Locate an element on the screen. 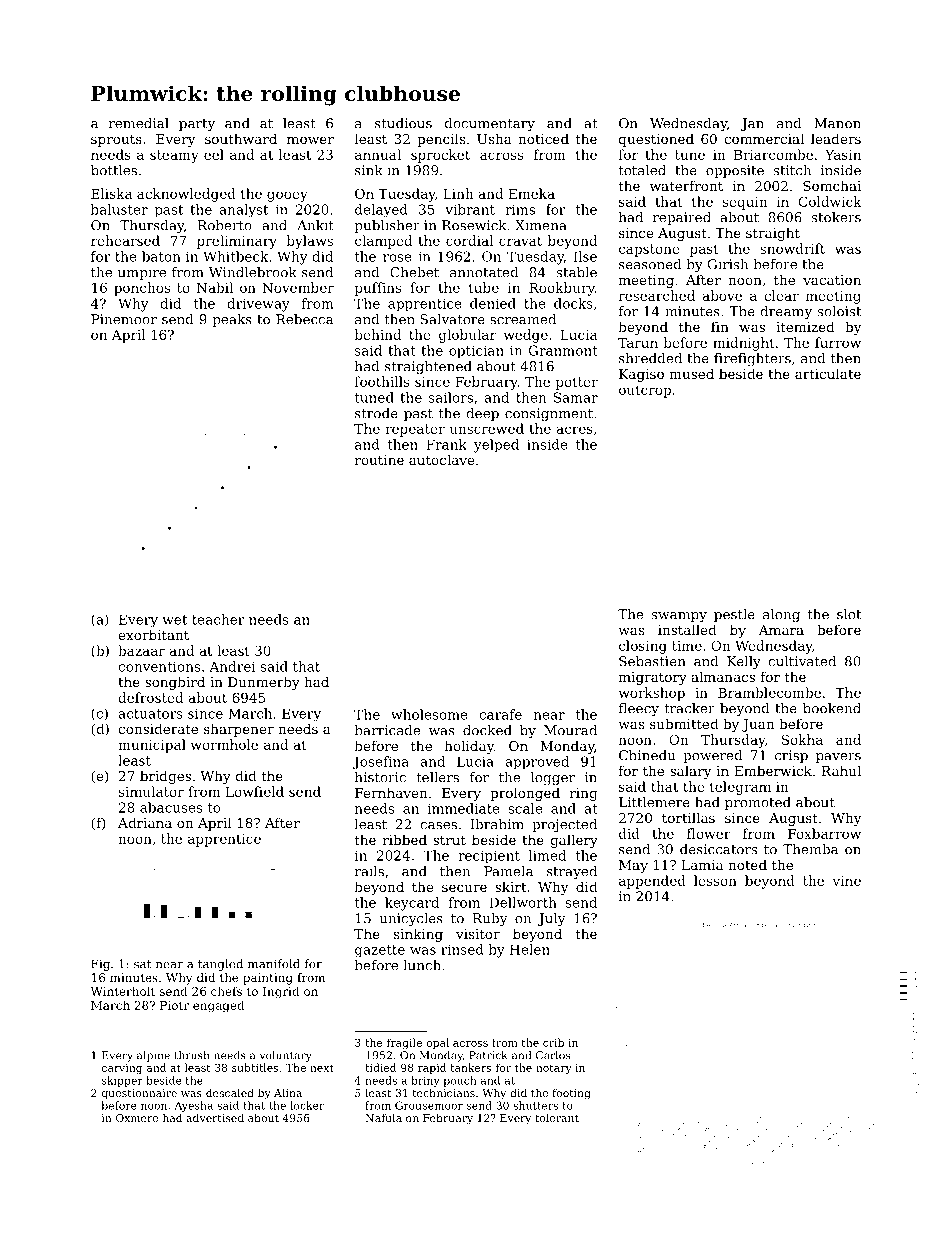 This screenshot has width=952, height=1233. Dellworth is located at coordinates (523, 902).
